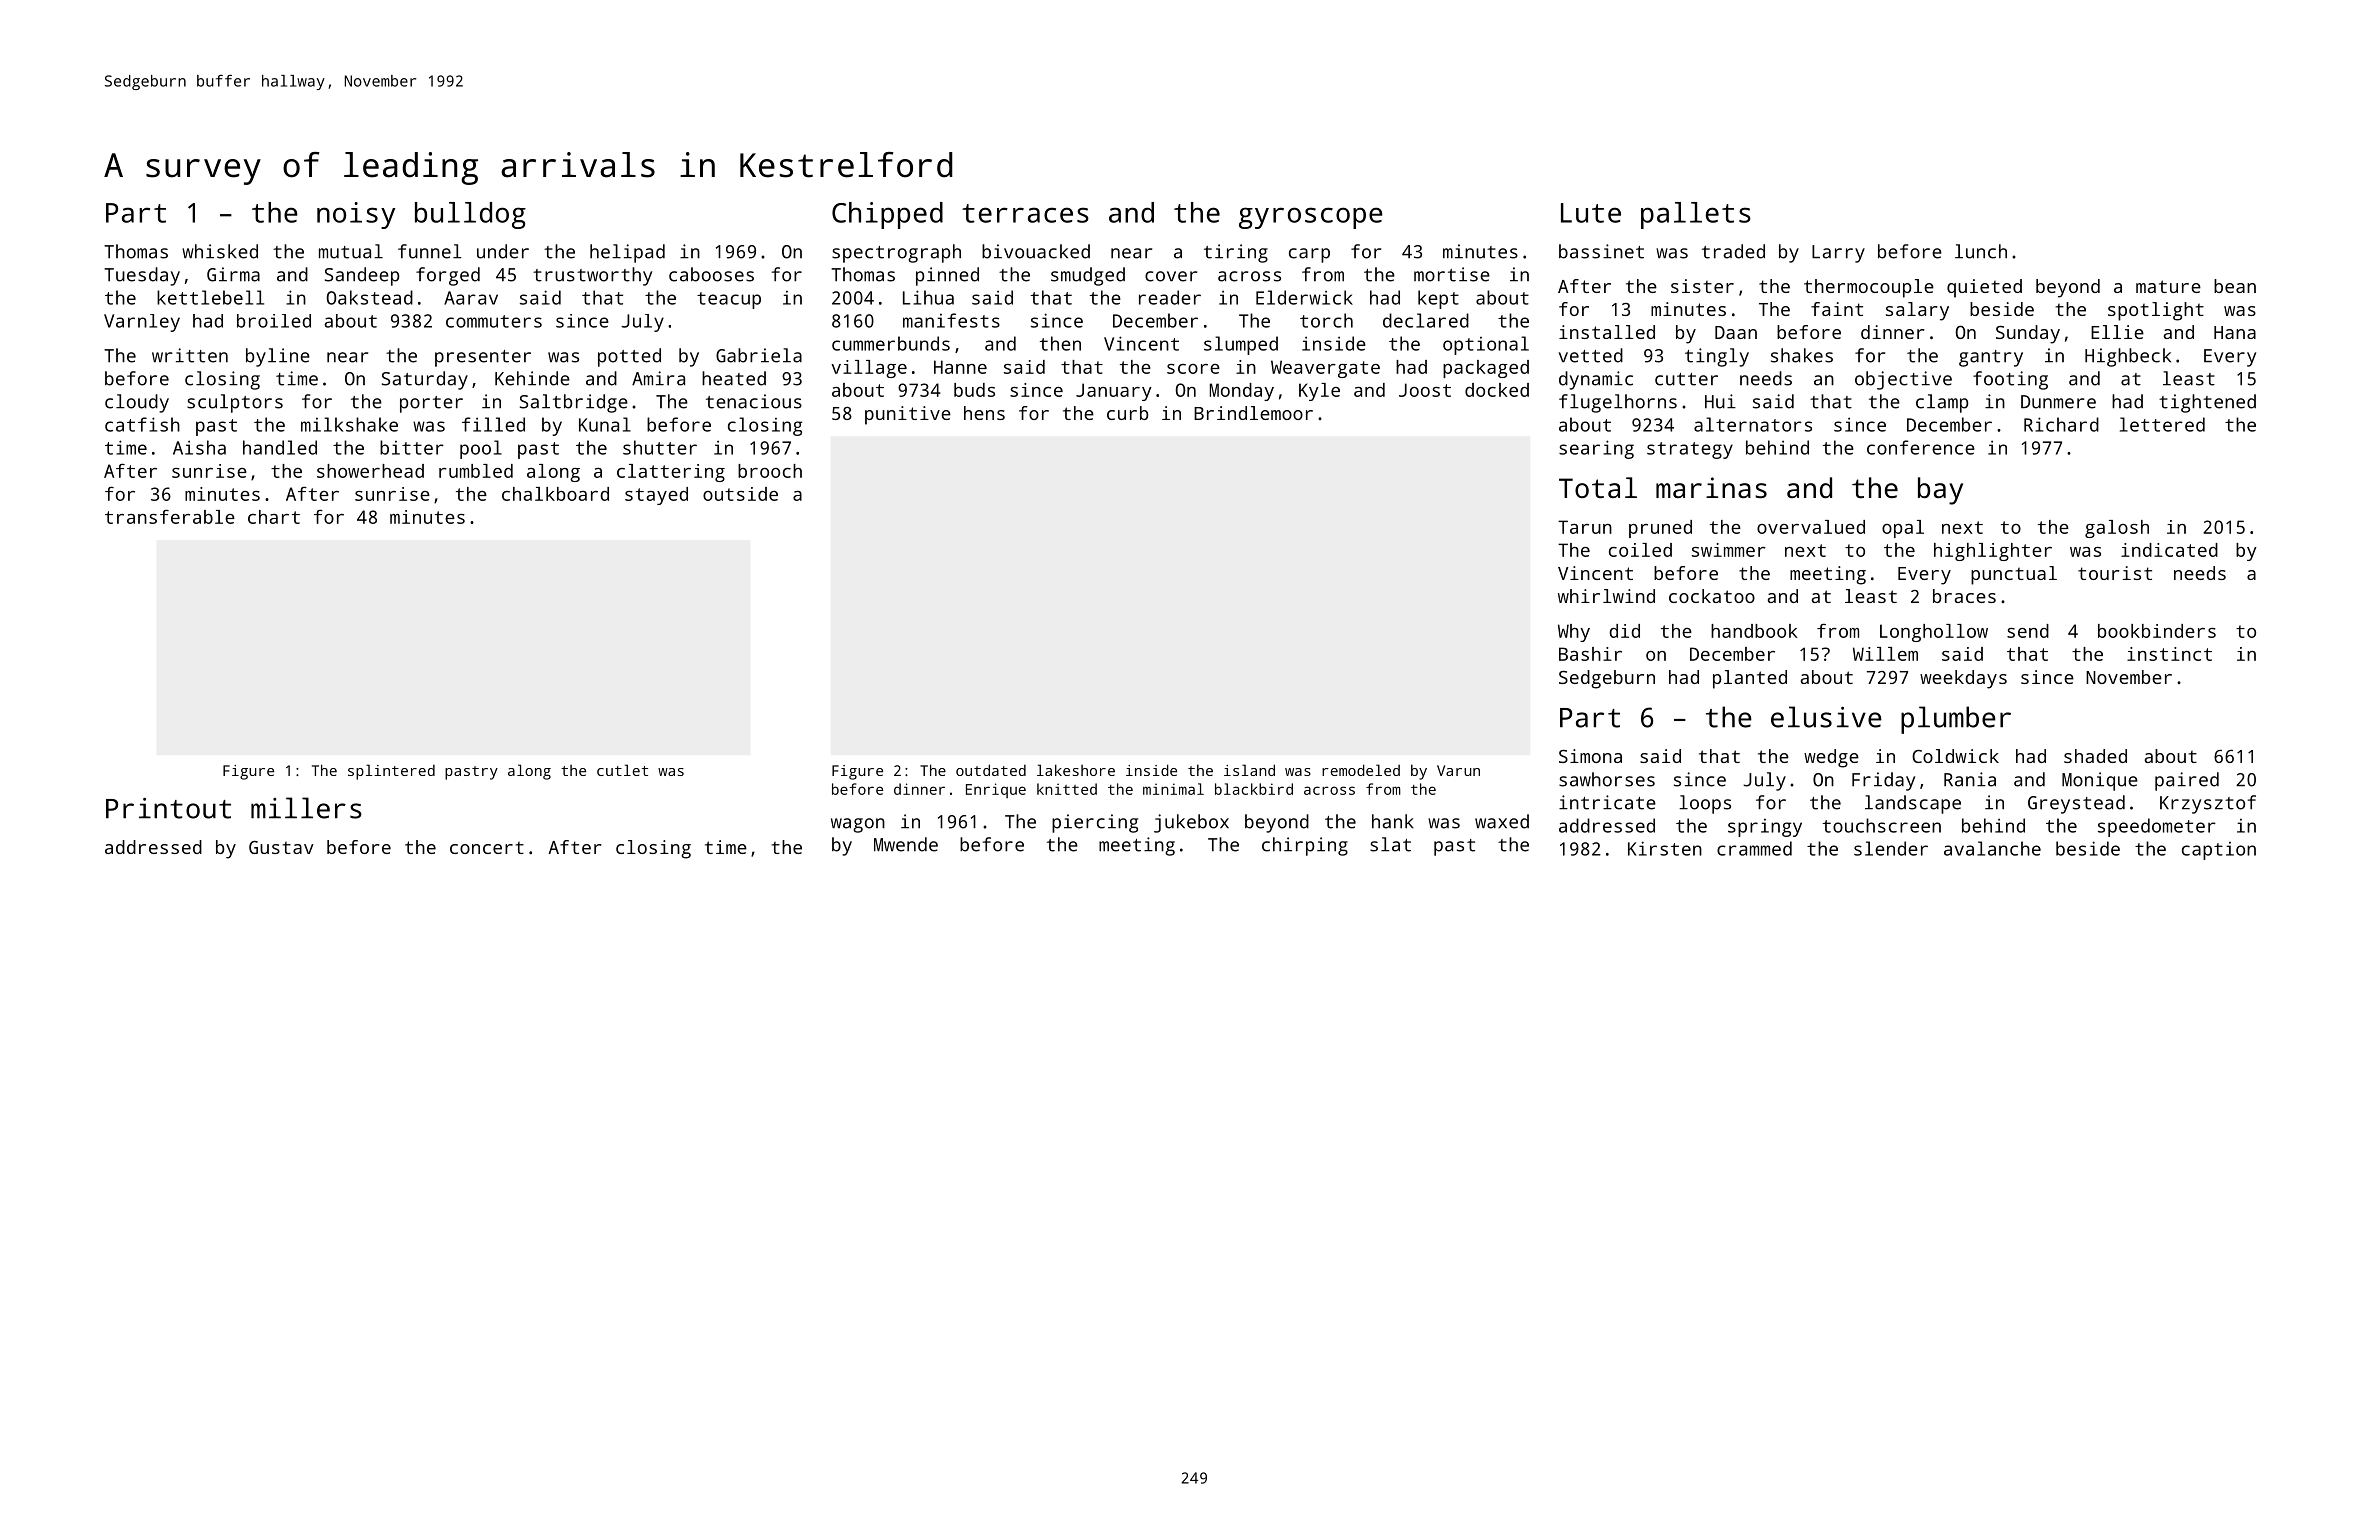 The image size is (2361, 1528). What do you see at coordinates (729, 300) in the screenshot?
I see `teacup` at bounding box center [729, 300].
